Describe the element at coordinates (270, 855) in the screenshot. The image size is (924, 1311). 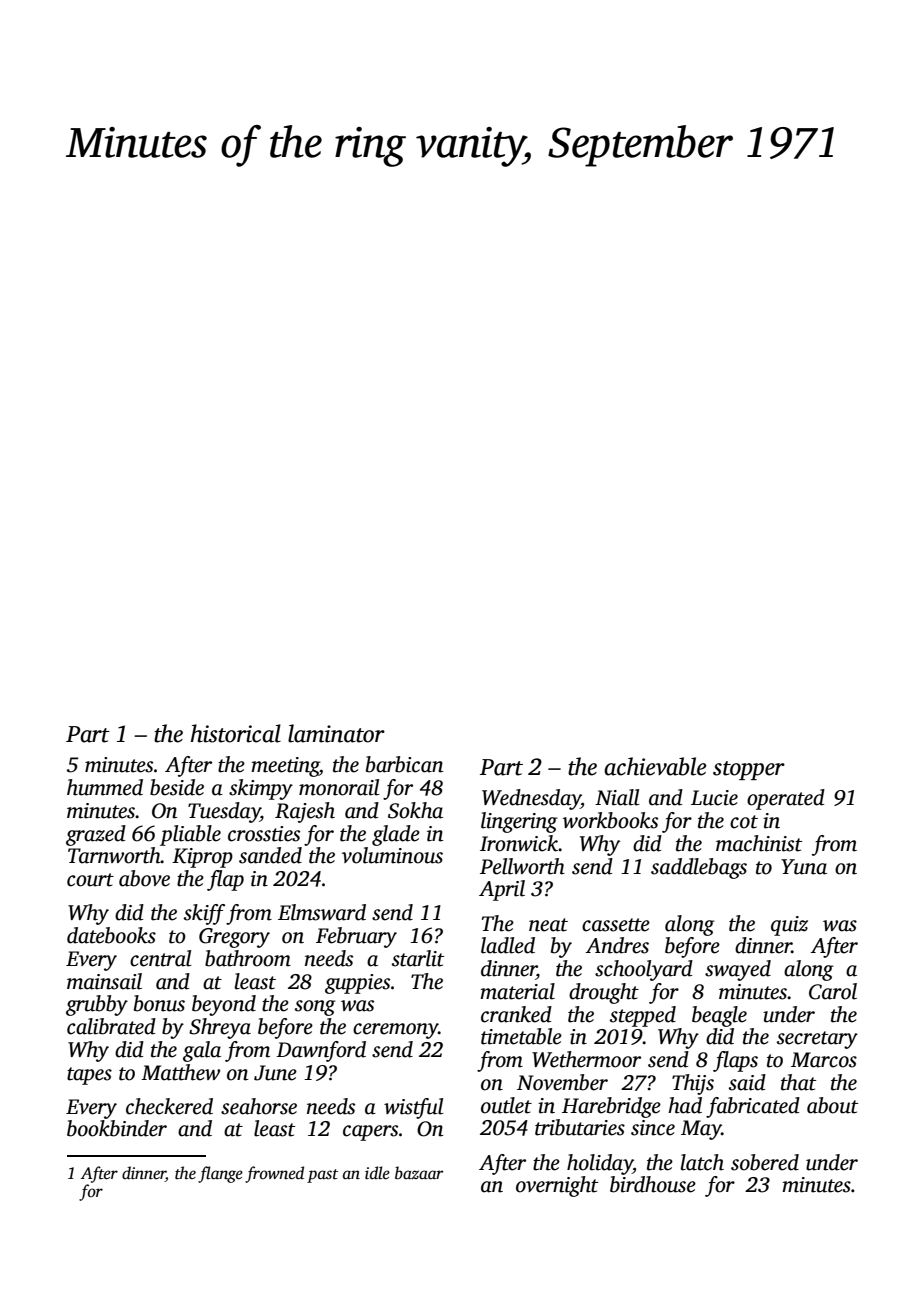
I see `sanded` at that location.
